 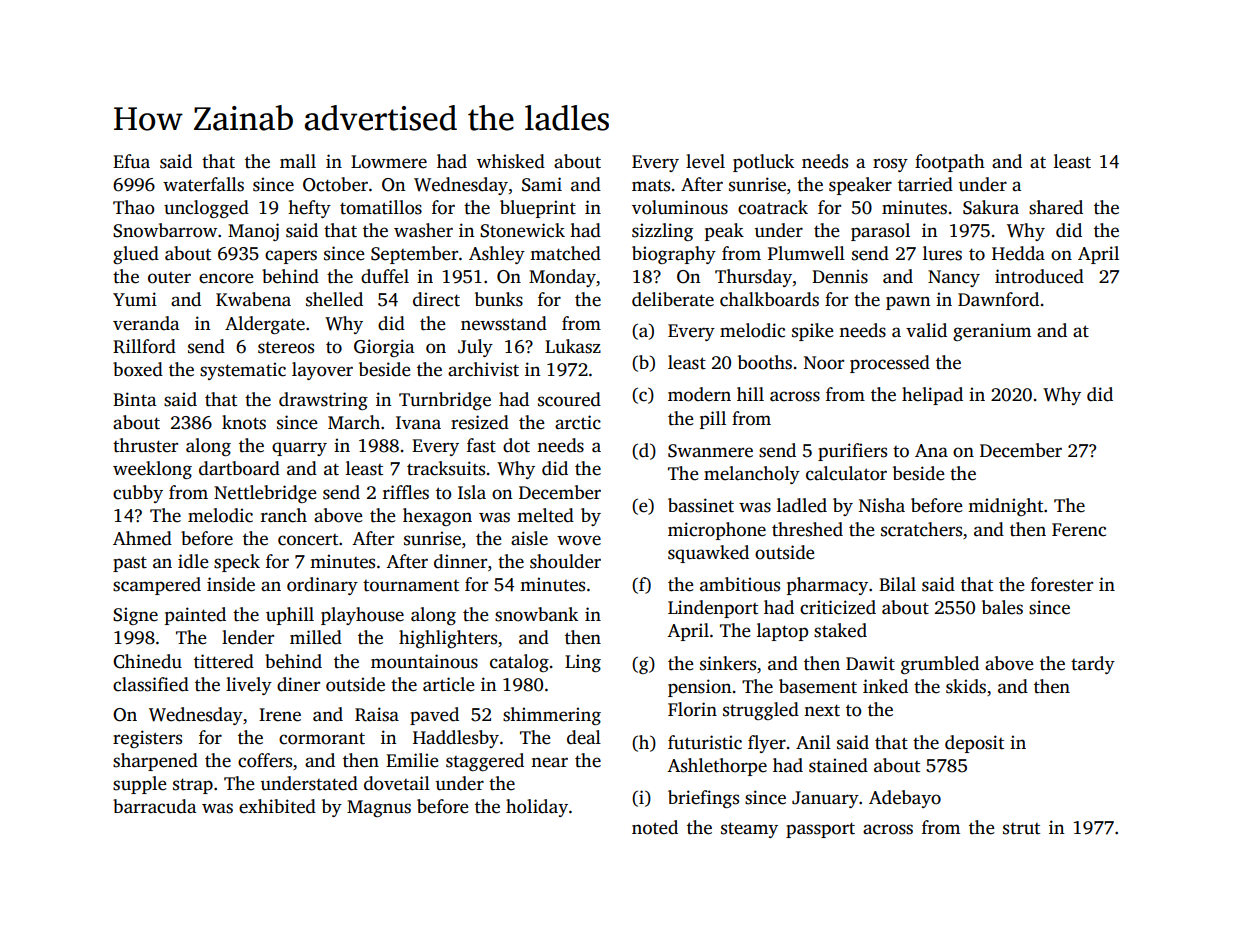 What do you see at coordinates (954, 278) in the screenshot?
I see `Nancy` at bounding box center [954, 278].
